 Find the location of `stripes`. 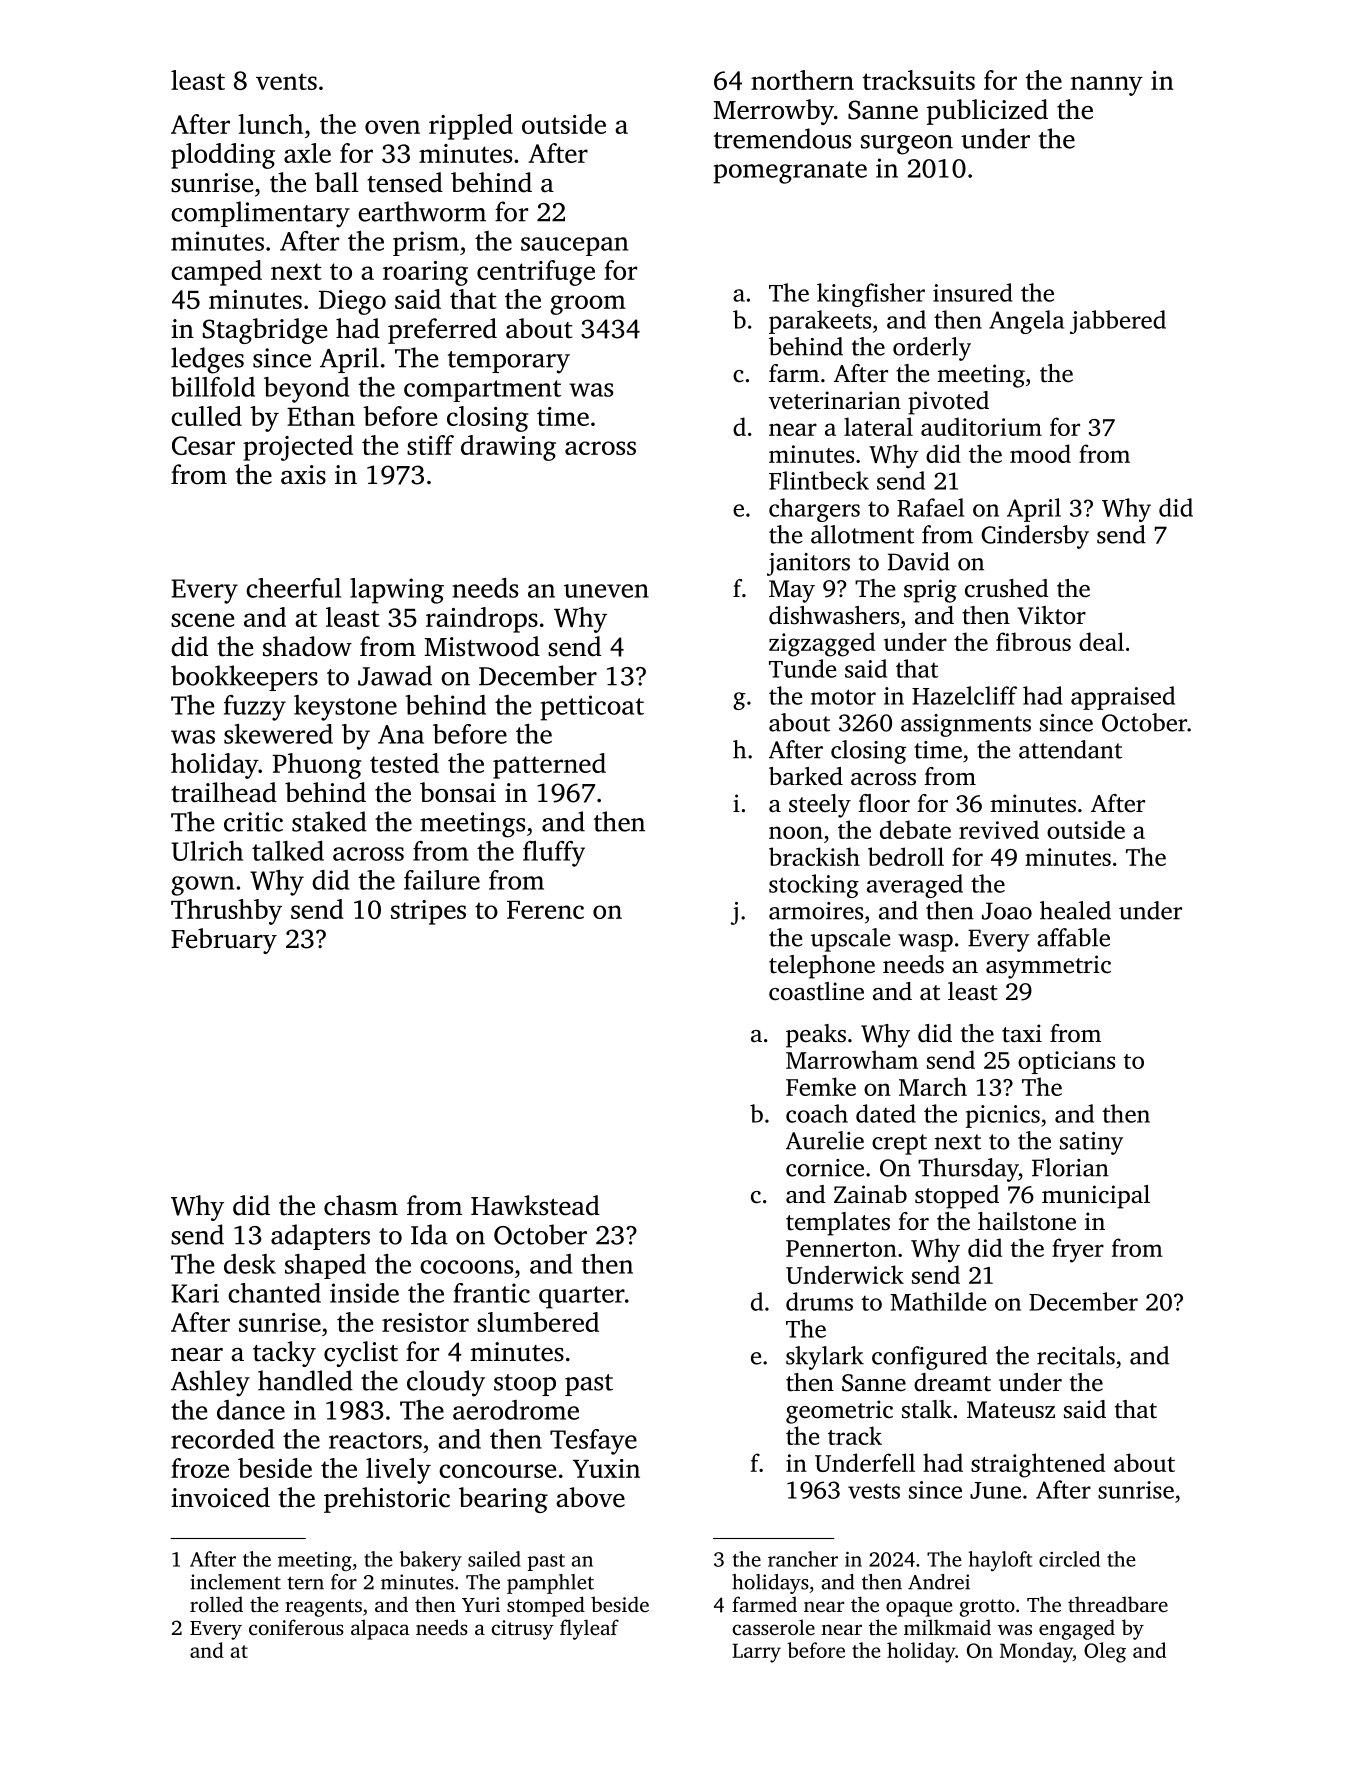

stripes is located at coordinates (428, 912).
